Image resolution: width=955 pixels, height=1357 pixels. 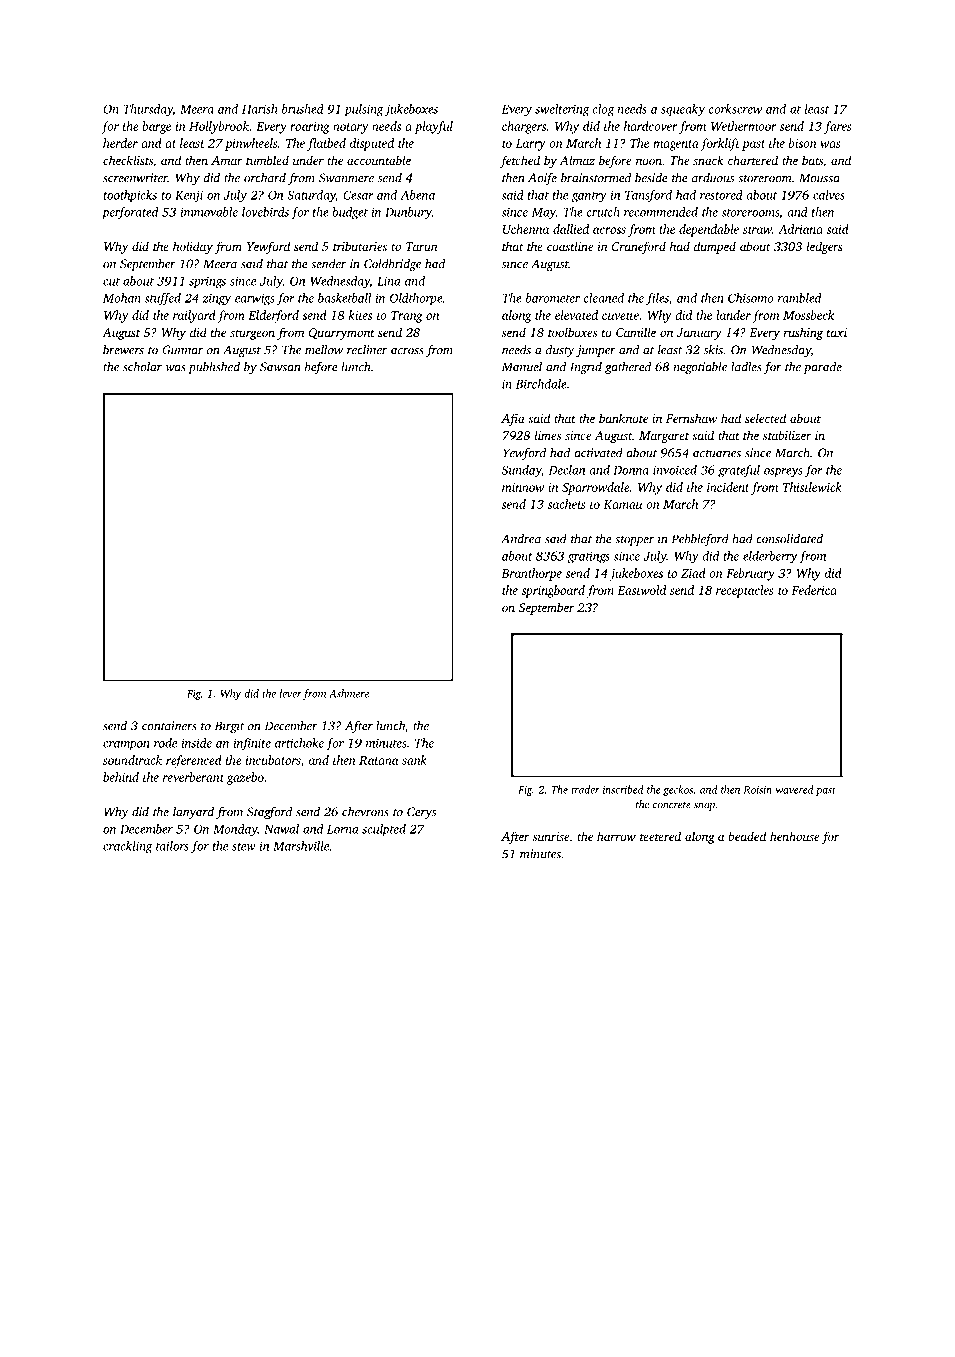 I want to click on beaded, so click(x=747, y=836).
